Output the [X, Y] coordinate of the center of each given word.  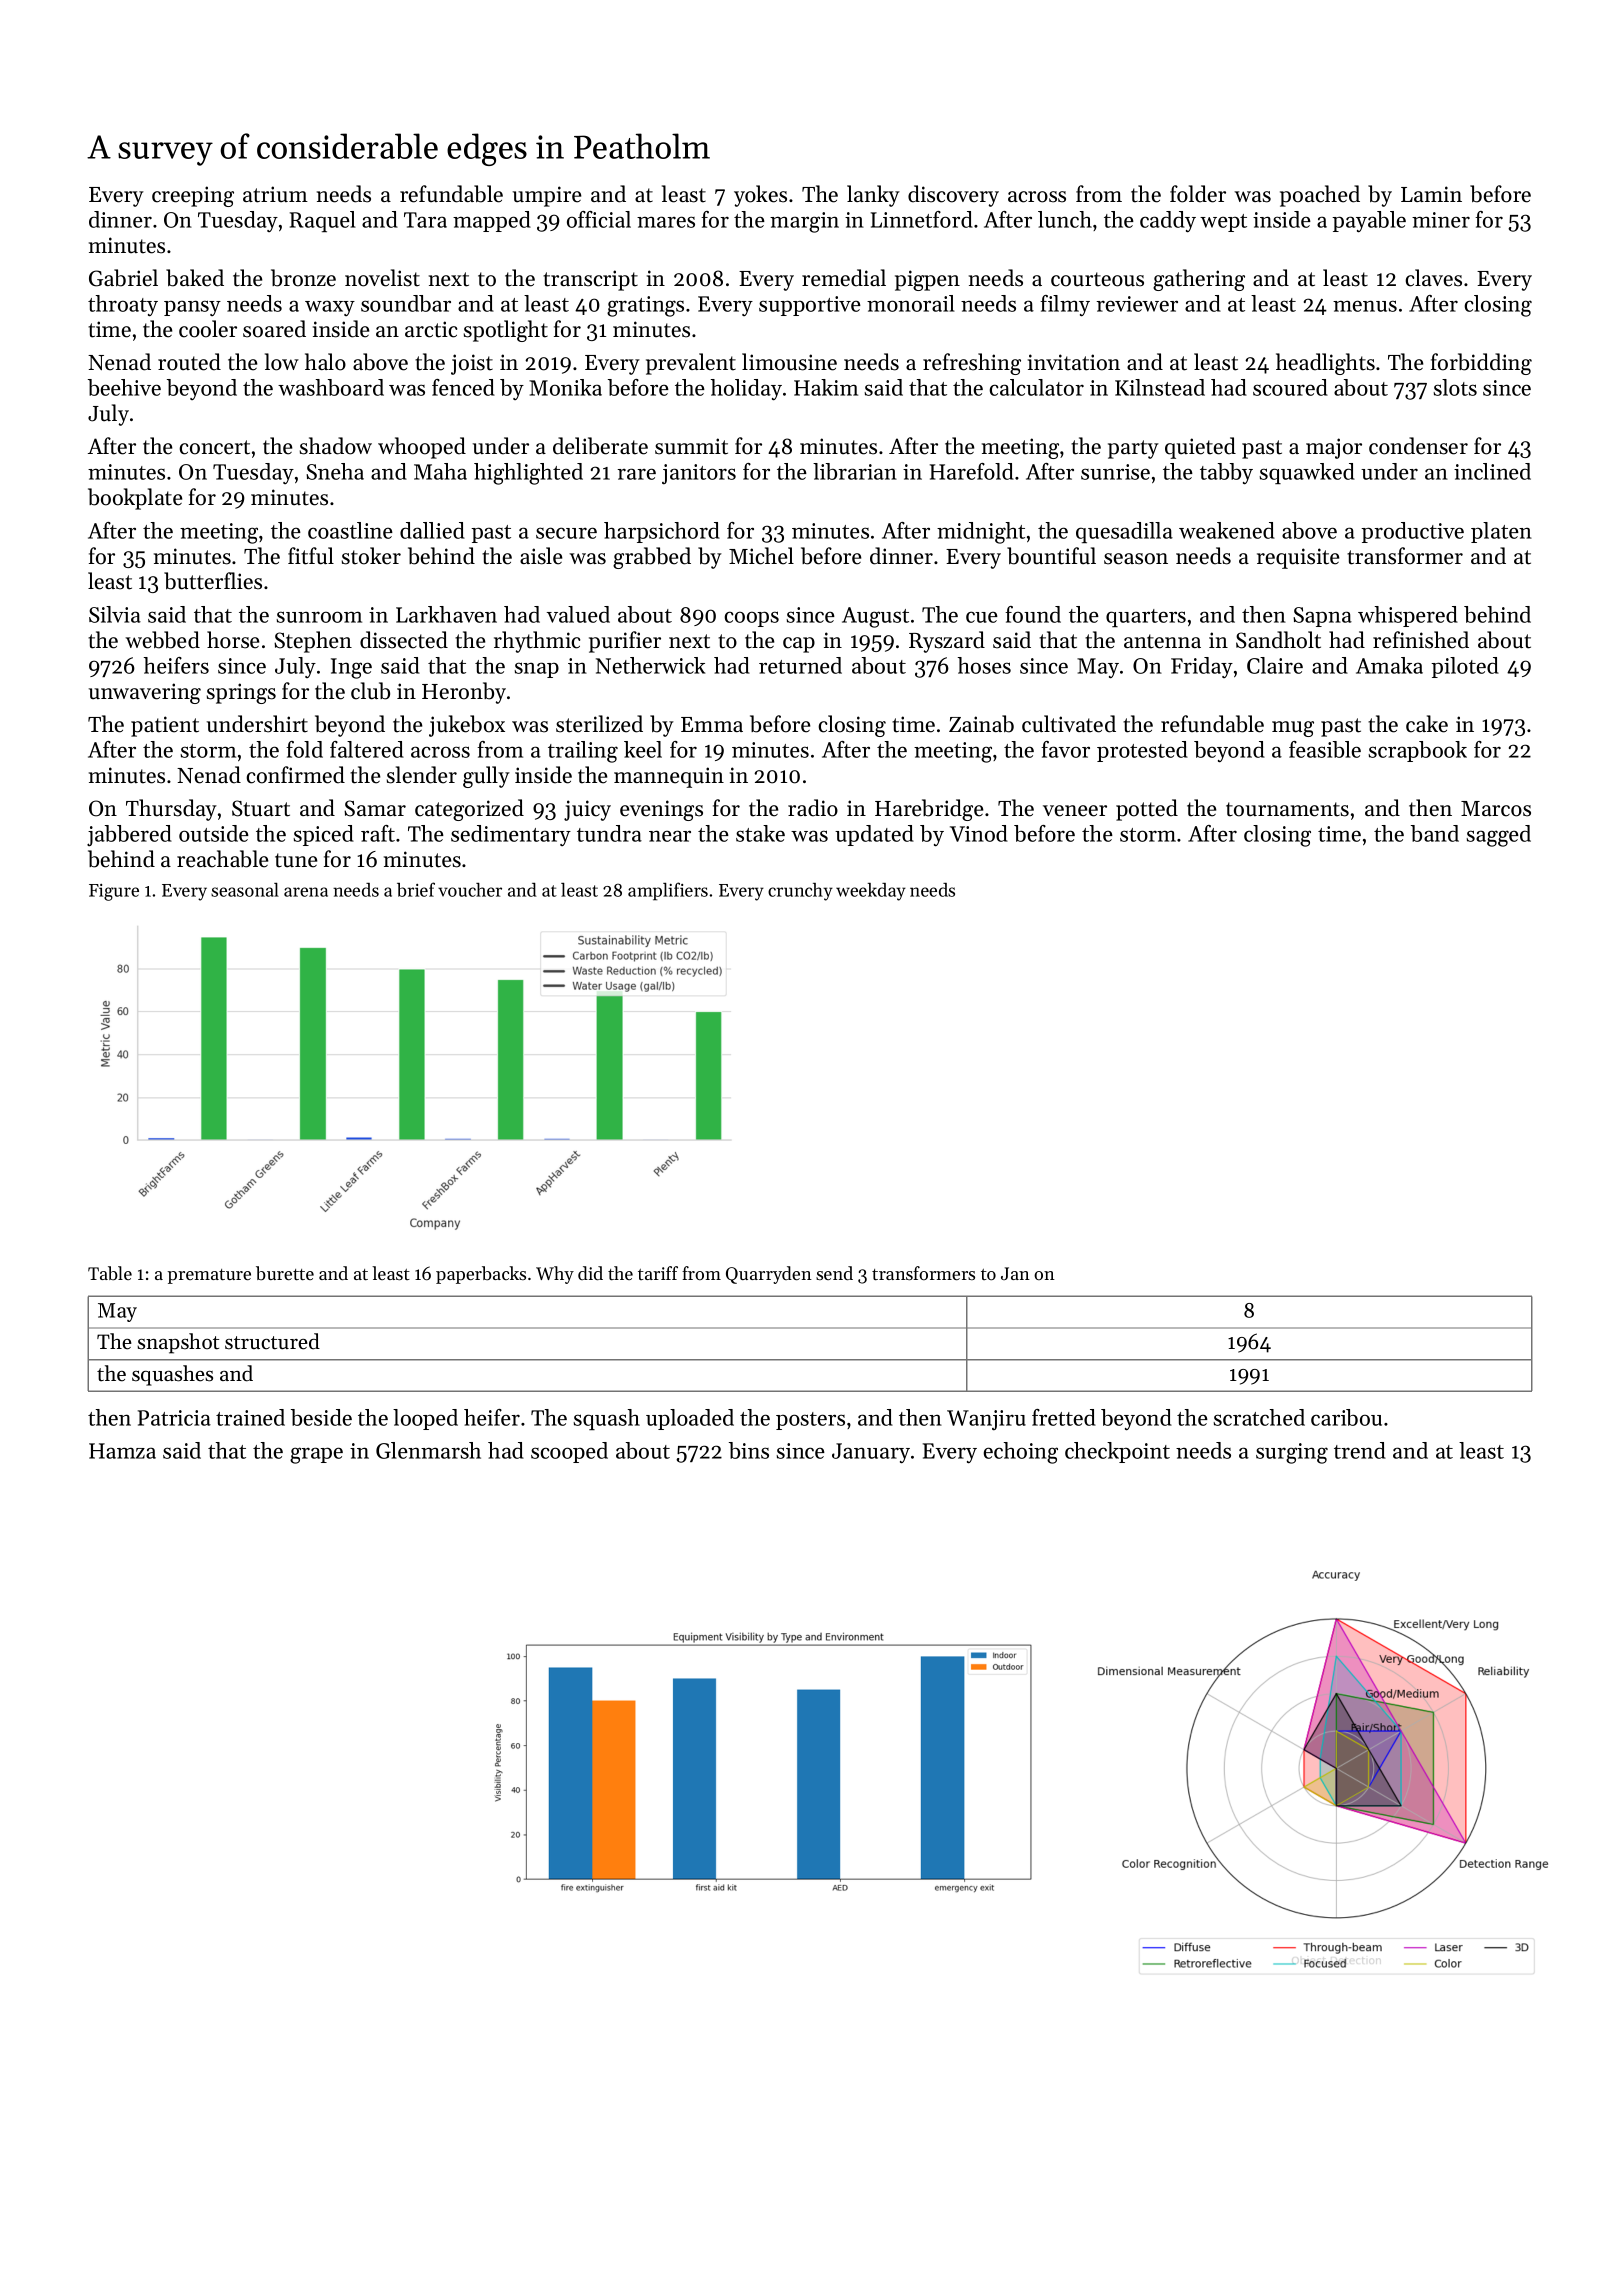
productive [1412, 532]
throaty [123, 305]
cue [982, 617]
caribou [1346, 1417]
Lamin [1431, 194]
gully [486, 777]
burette [285, 1273]
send [834, 1273]
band [1435, 833]
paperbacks [481, 1275]
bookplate [135, 499]
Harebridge [929, 810]
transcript [590, 280]
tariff [658, 1273]
